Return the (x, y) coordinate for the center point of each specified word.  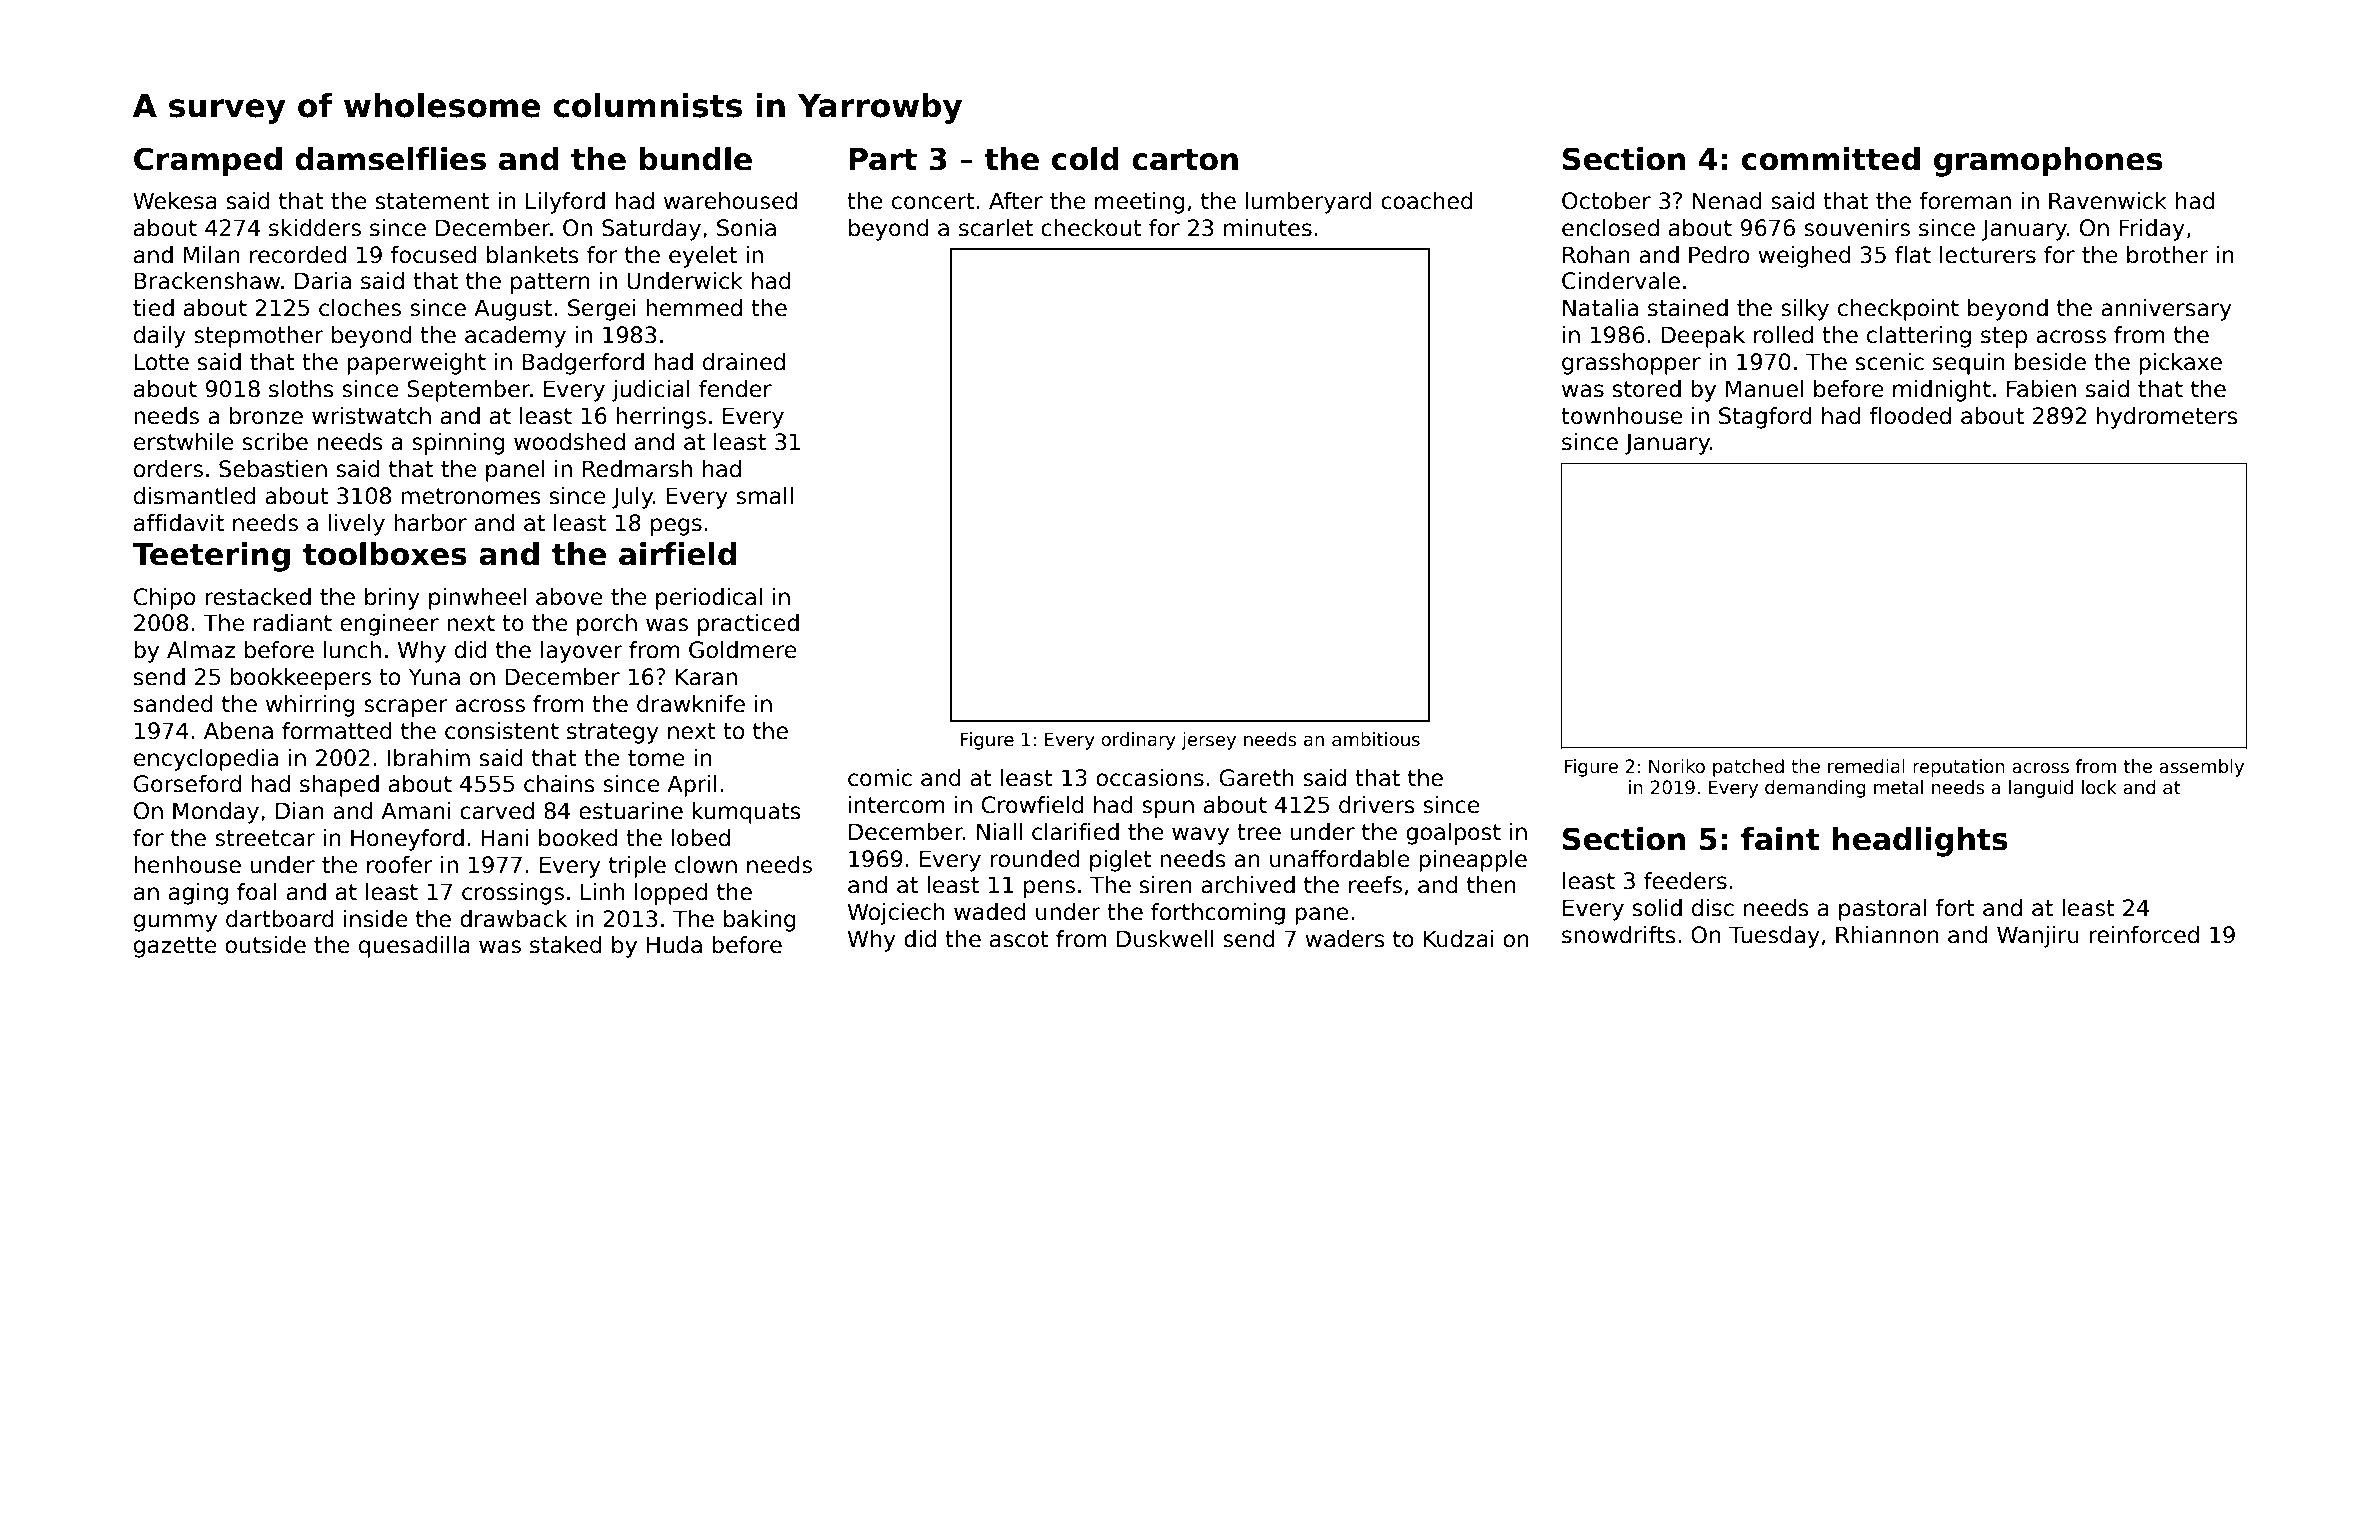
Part (883, 159)
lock (2099, 787)
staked (565, 945)
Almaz (201, 650)
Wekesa (175, 201)
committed (1831, 159)
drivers (1377, 805)
